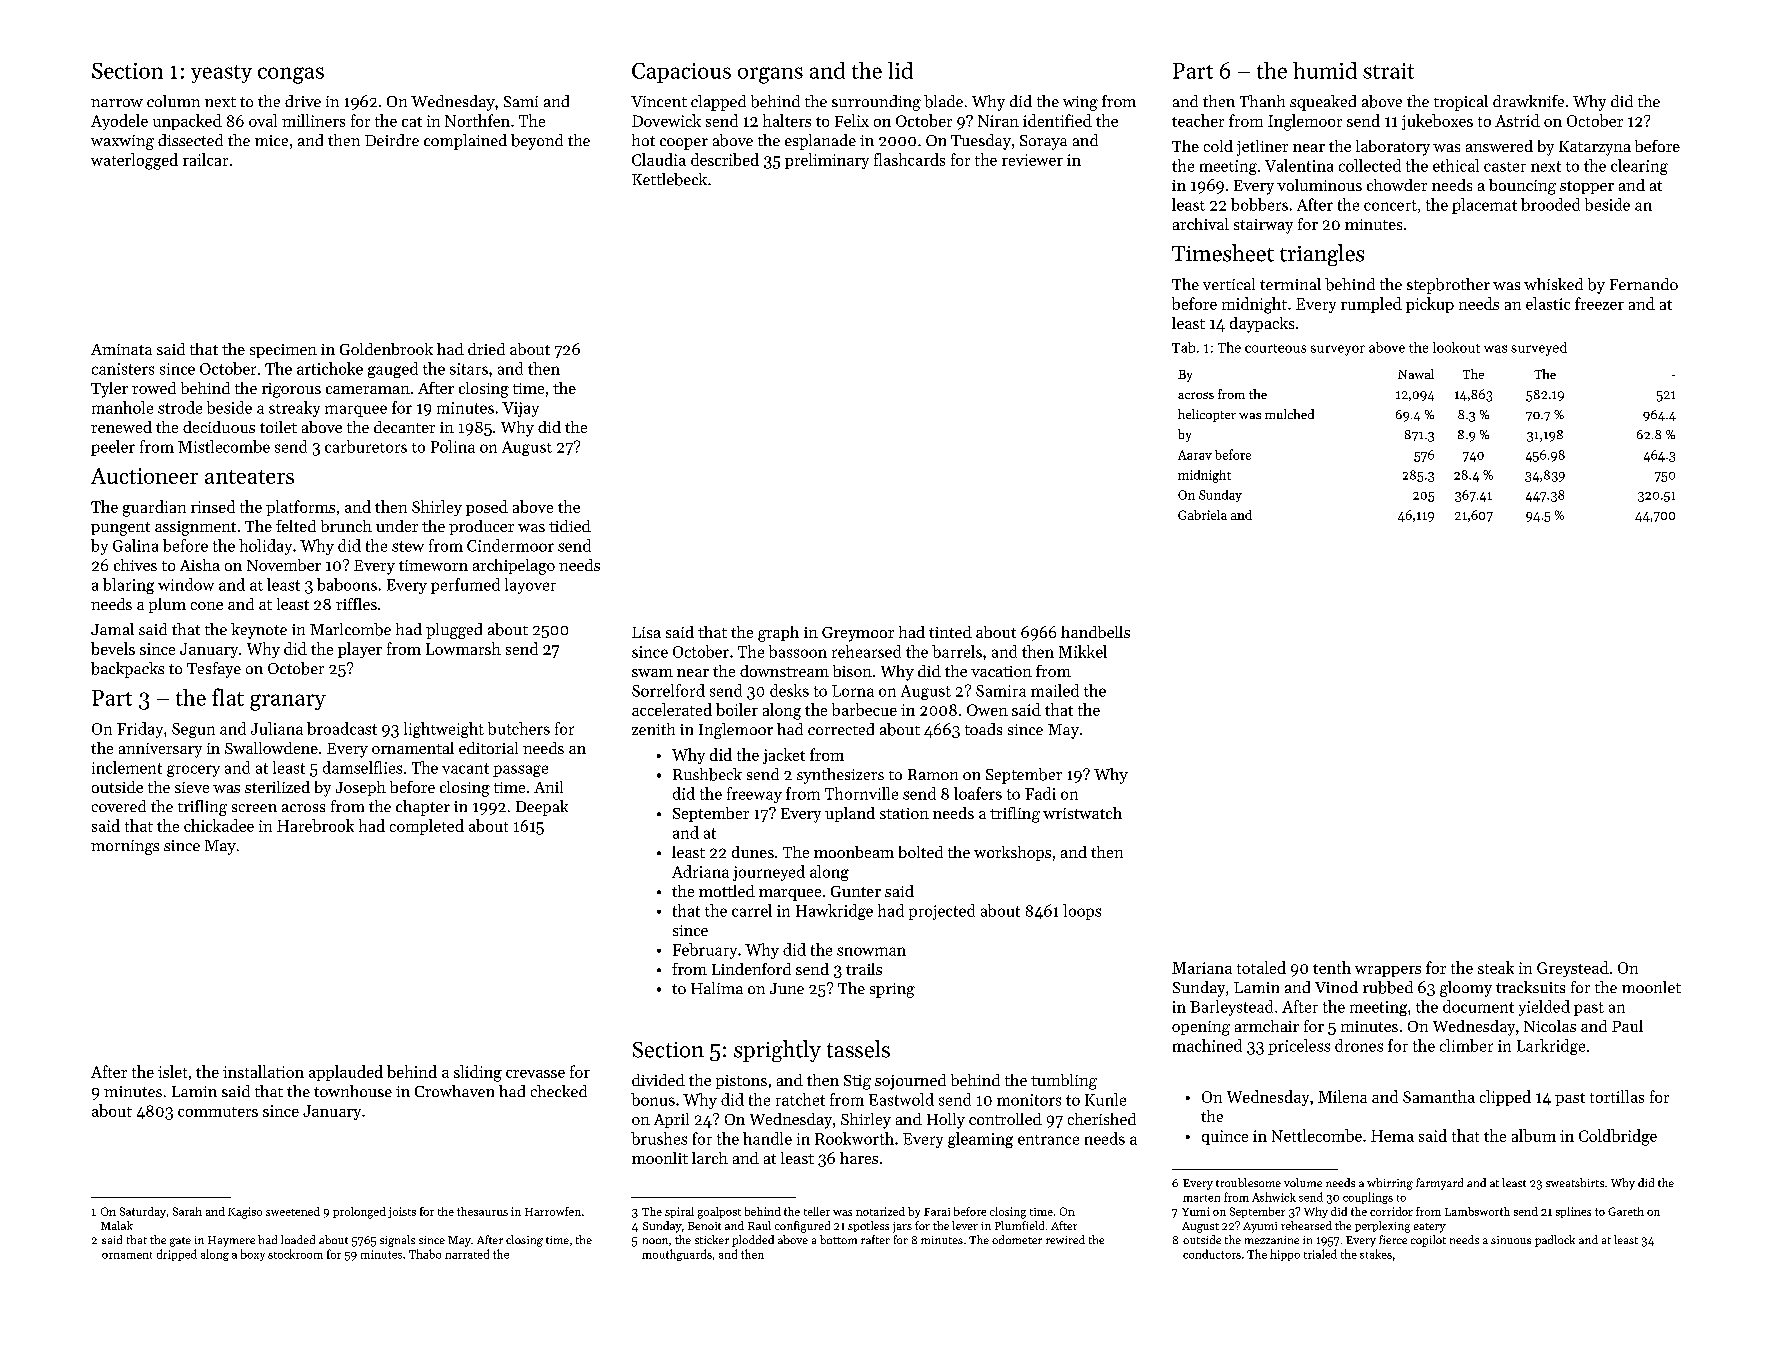  Describe the element at coordinates (1550, 204) in the screenshot. I see `brooded` at that location.
